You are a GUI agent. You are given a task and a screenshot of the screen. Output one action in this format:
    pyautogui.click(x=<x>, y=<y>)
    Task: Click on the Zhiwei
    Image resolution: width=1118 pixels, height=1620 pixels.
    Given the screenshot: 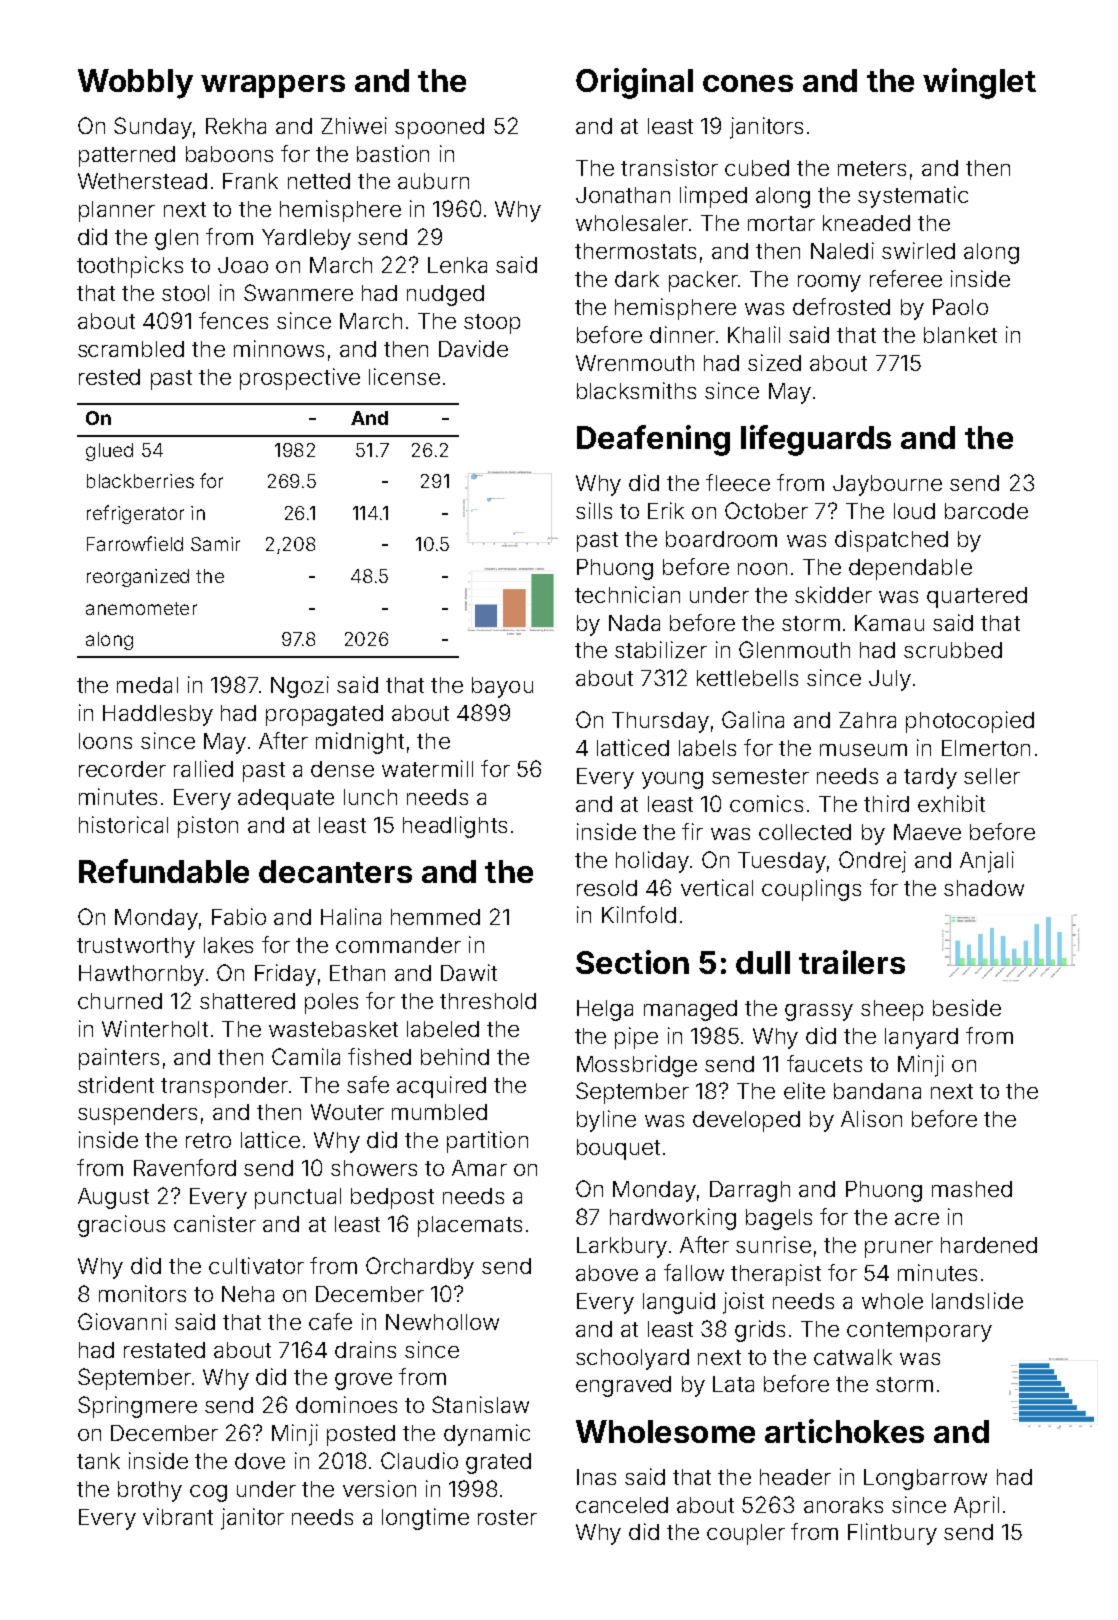 What is the action you would take?
    pyautogui.click(x=354, y=125)
